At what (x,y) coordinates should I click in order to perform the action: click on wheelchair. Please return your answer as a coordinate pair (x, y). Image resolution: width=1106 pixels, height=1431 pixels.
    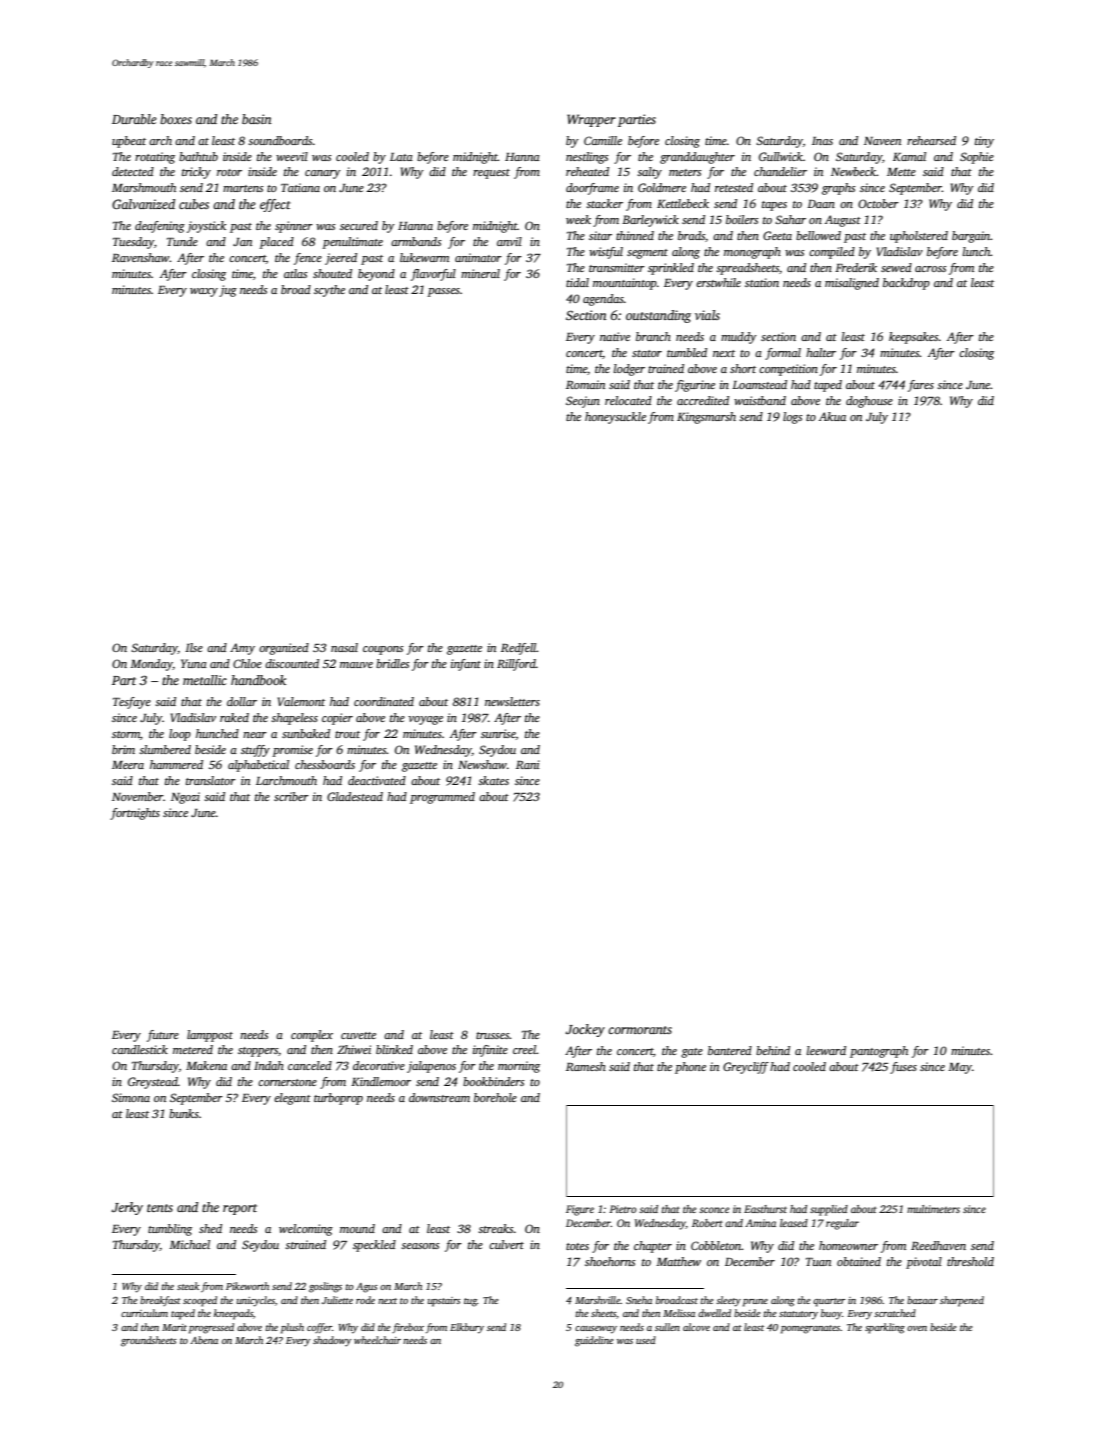
    Looking at the image, I should click on (377, 1340).
